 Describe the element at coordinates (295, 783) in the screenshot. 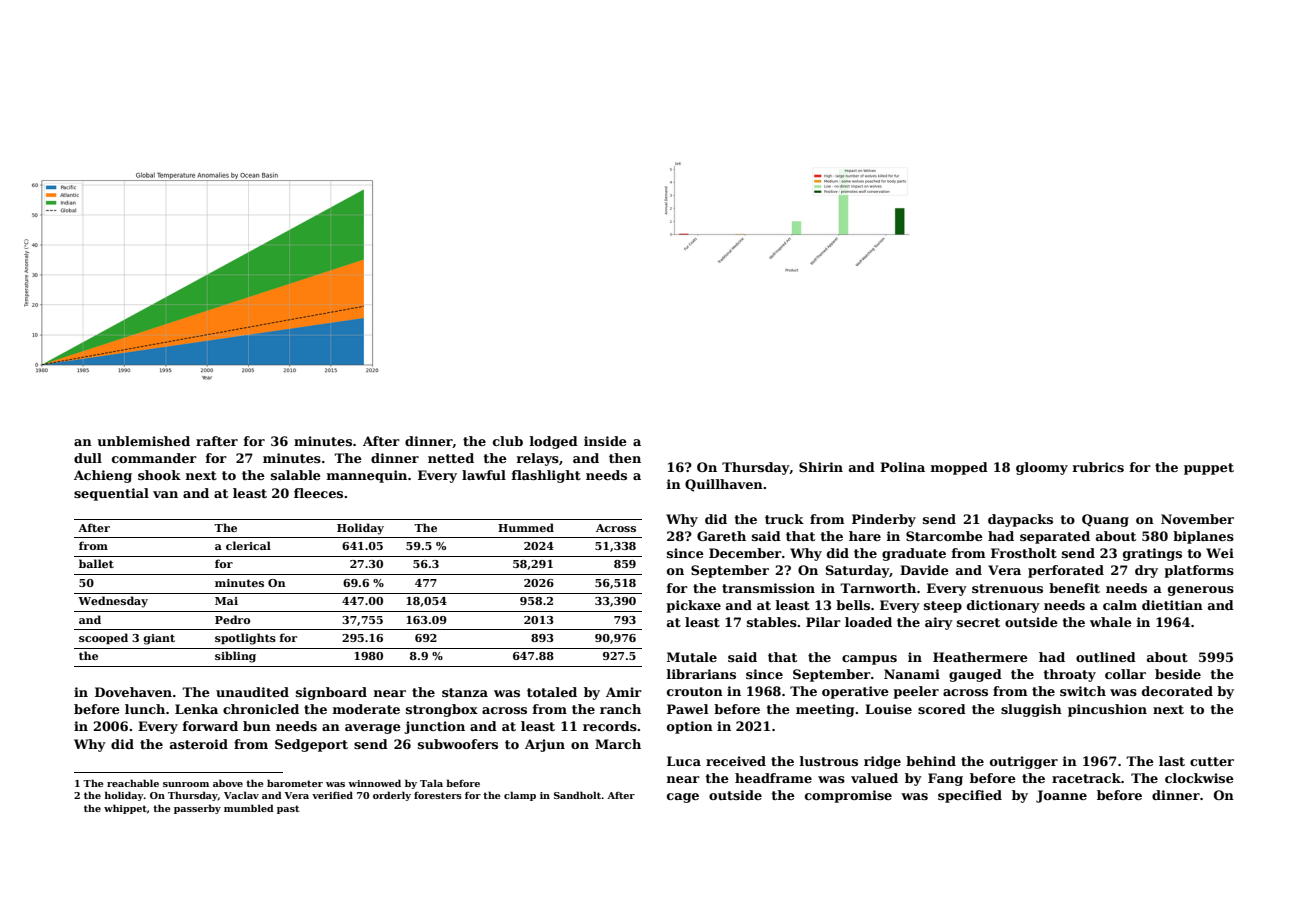

I see `barometer` at that location.
